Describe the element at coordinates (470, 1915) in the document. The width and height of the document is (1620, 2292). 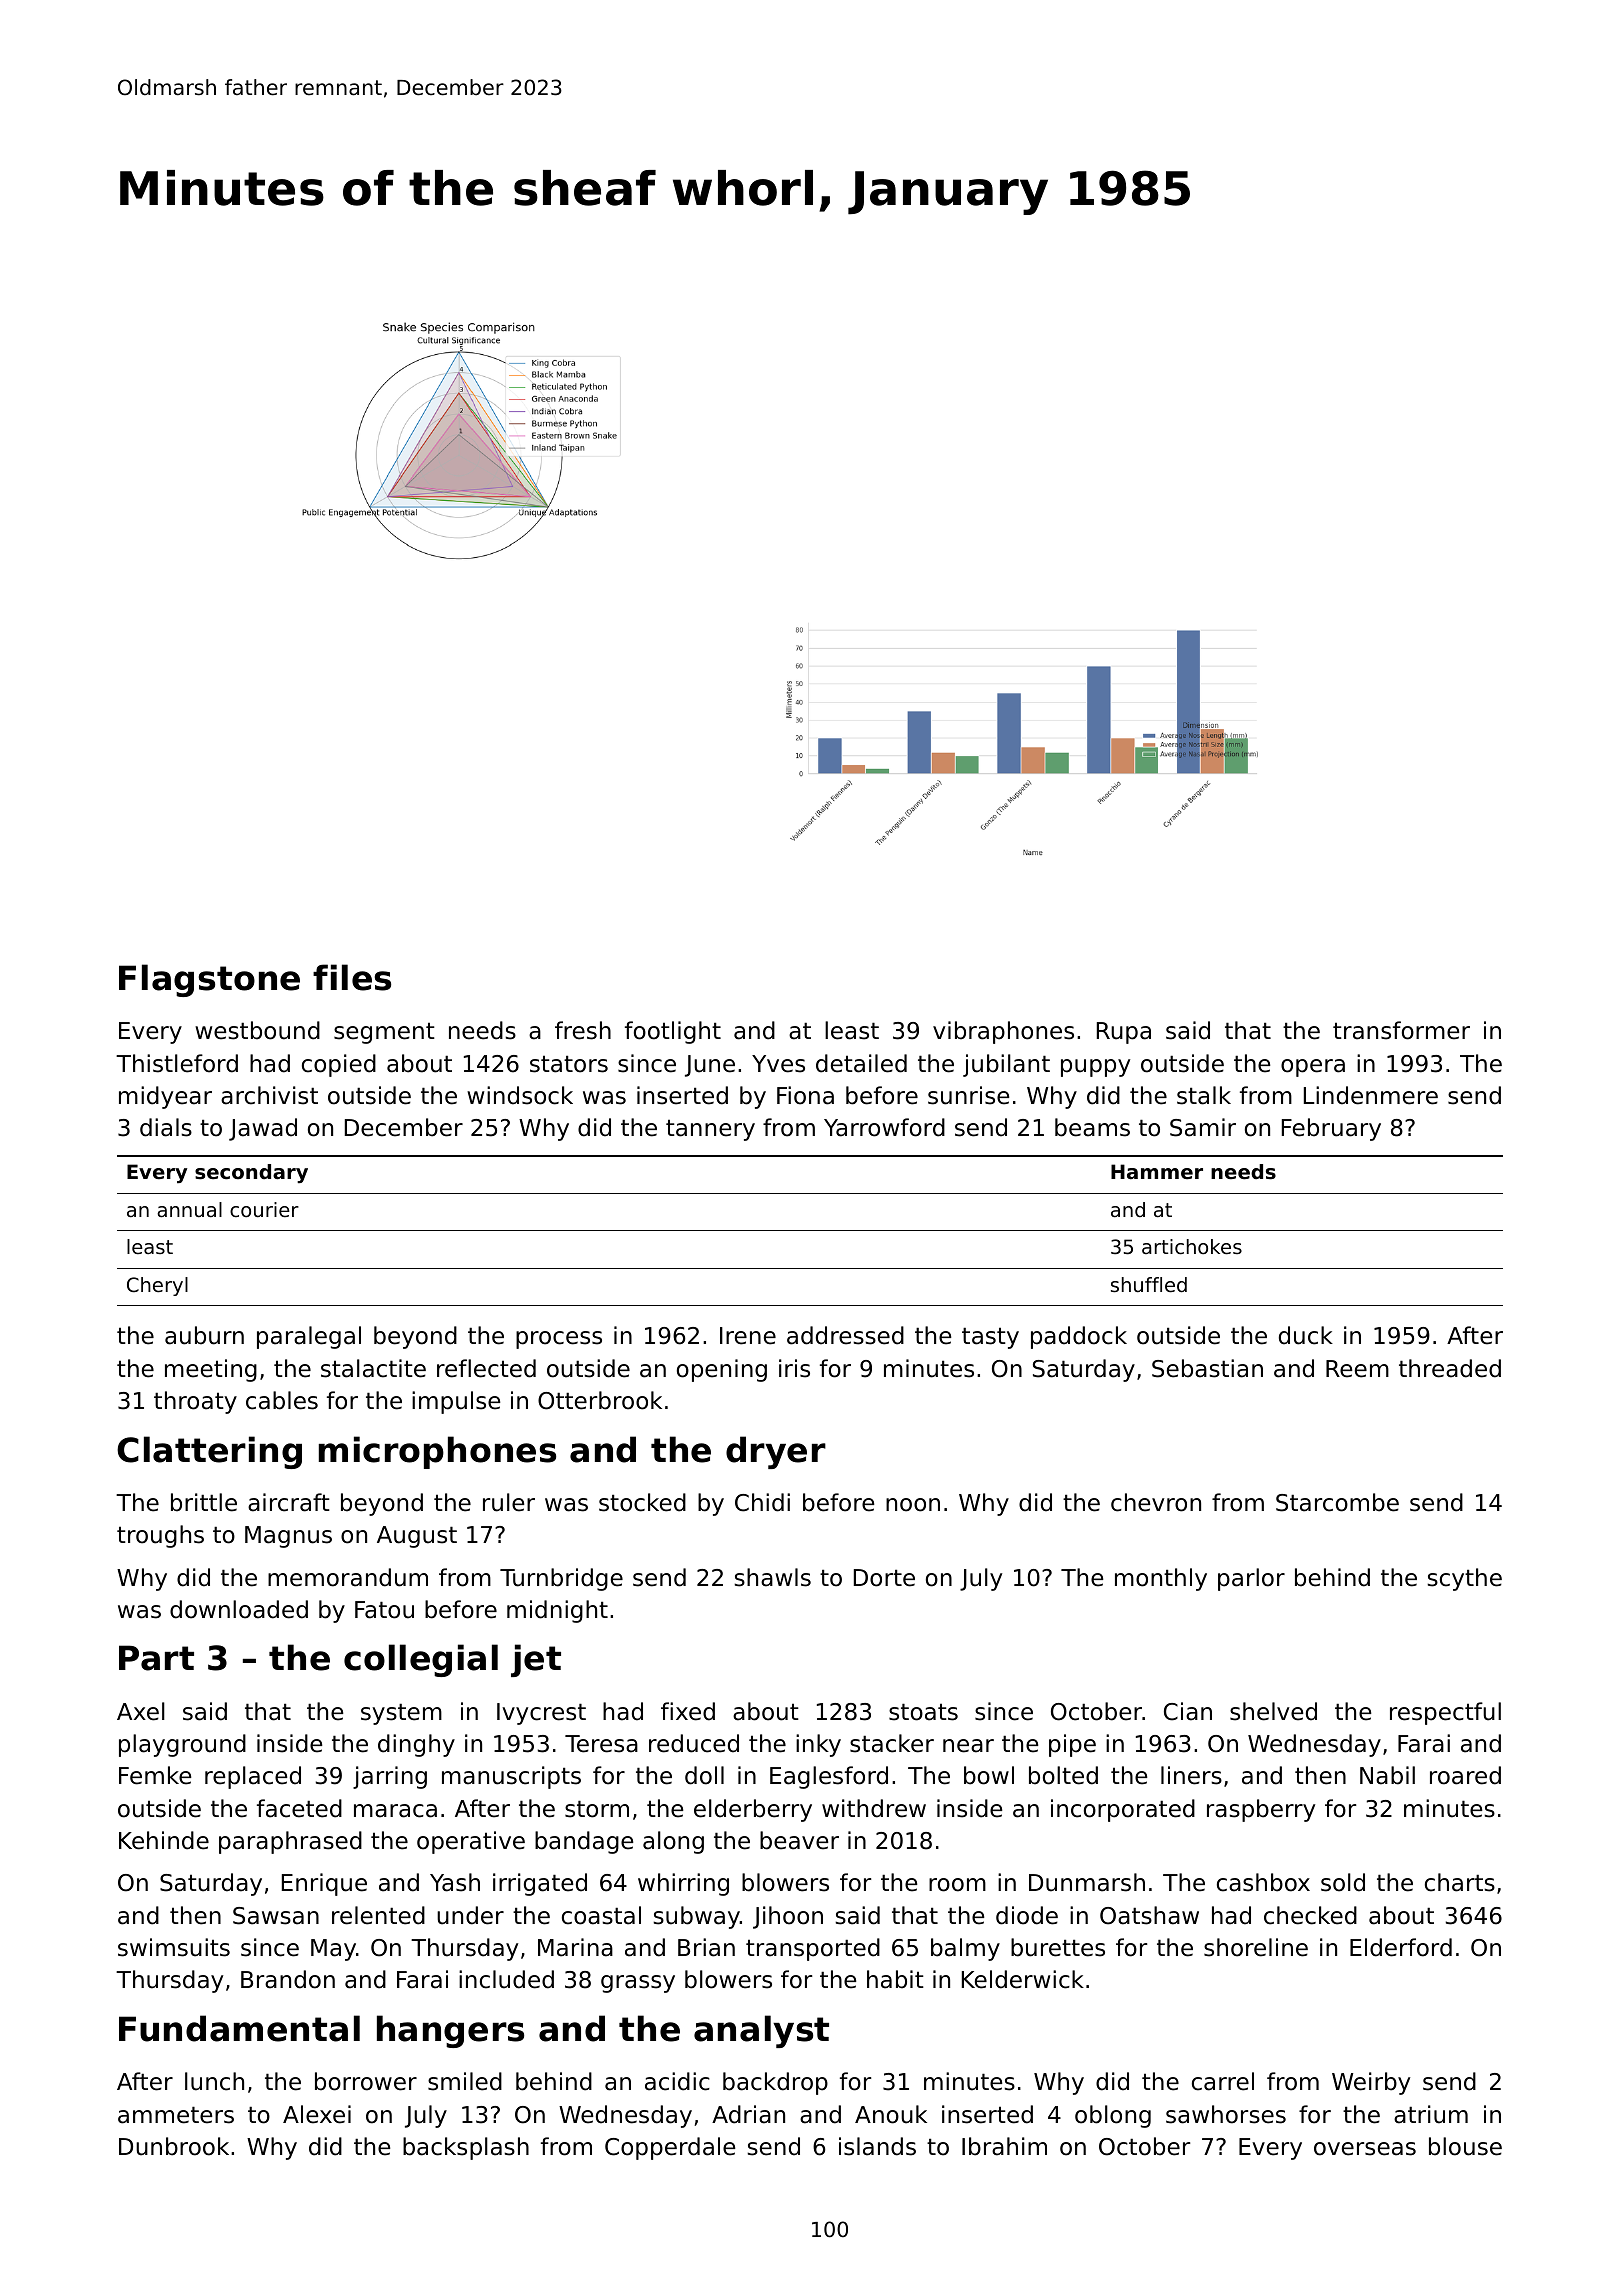
I see `under` at that location.
